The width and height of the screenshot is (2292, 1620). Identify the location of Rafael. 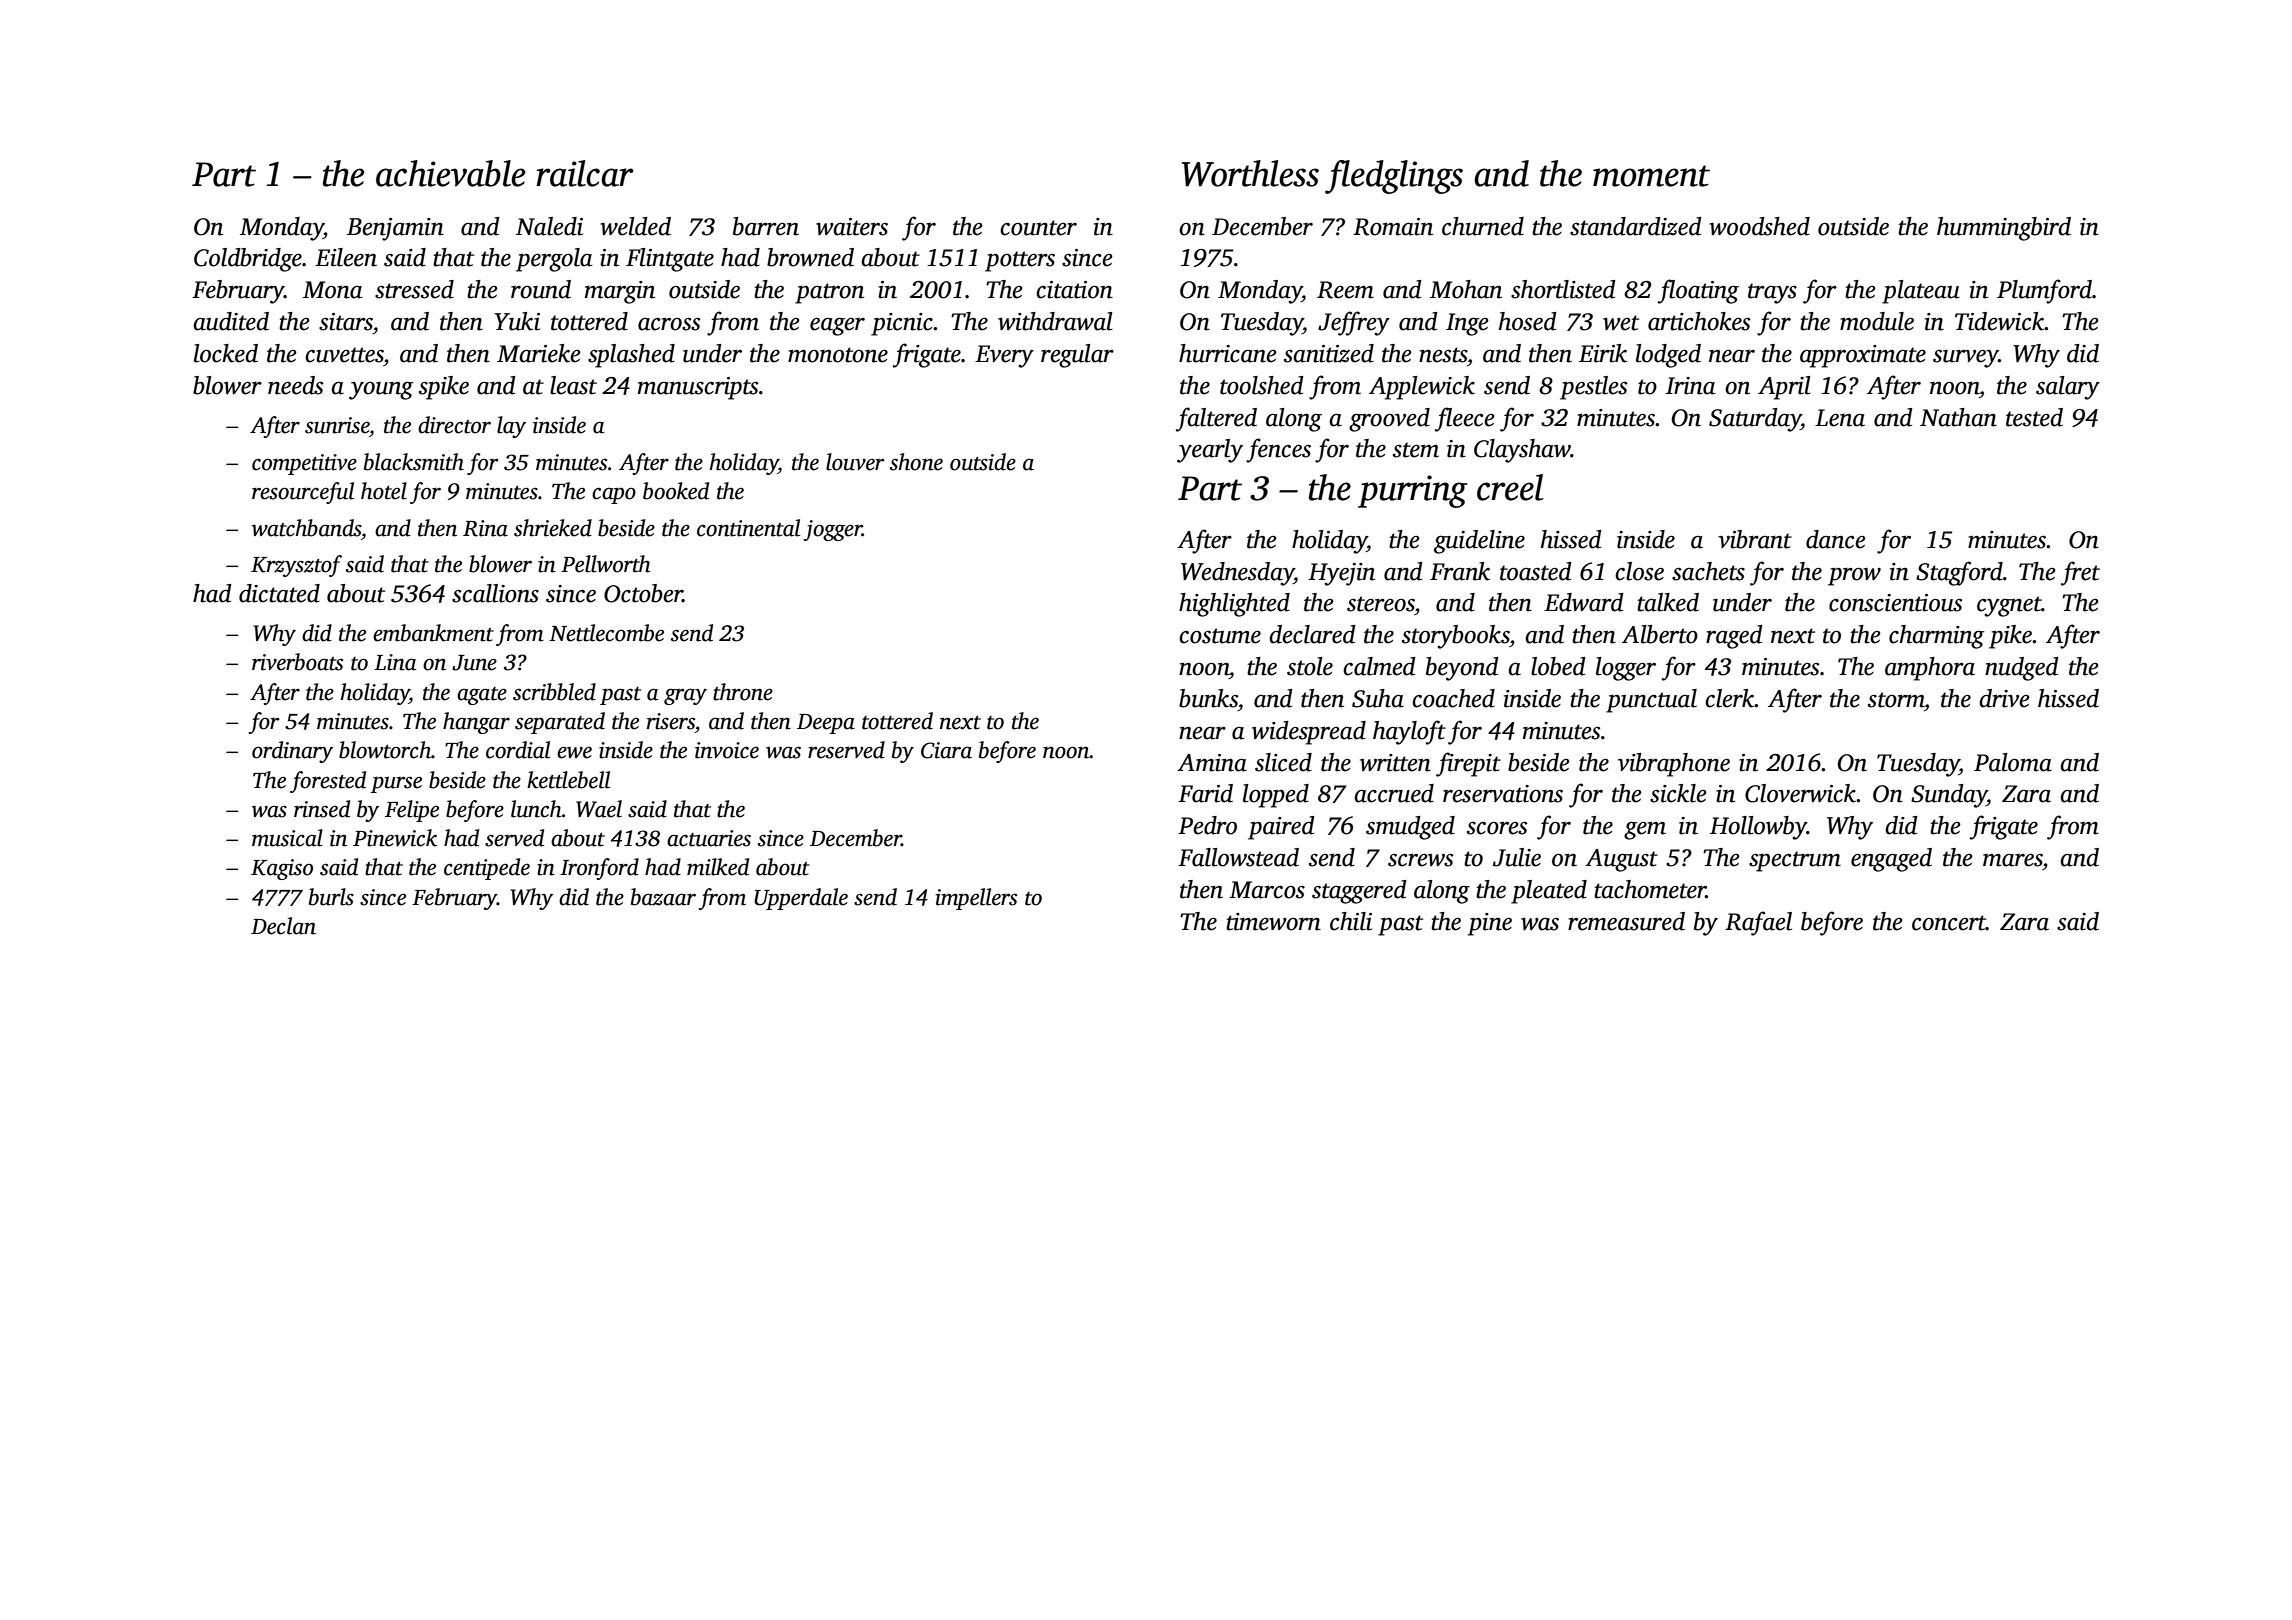
(1758, 923).
